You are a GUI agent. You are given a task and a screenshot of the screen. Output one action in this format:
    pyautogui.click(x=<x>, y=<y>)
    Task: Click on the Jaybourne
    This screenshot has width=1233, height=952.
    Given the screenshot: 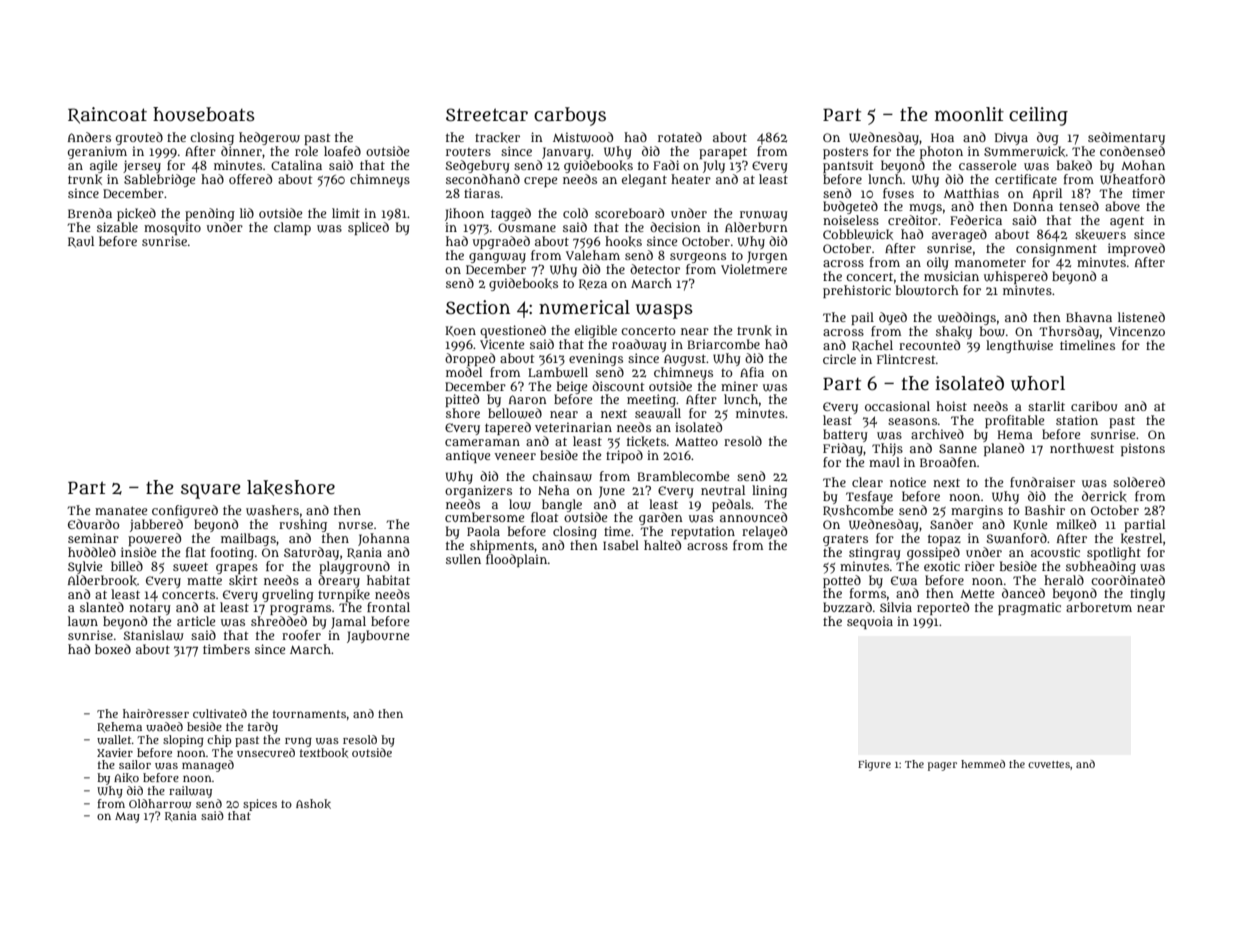 What is the action you would take?
    pyautogui.click(x=378, y=636)
